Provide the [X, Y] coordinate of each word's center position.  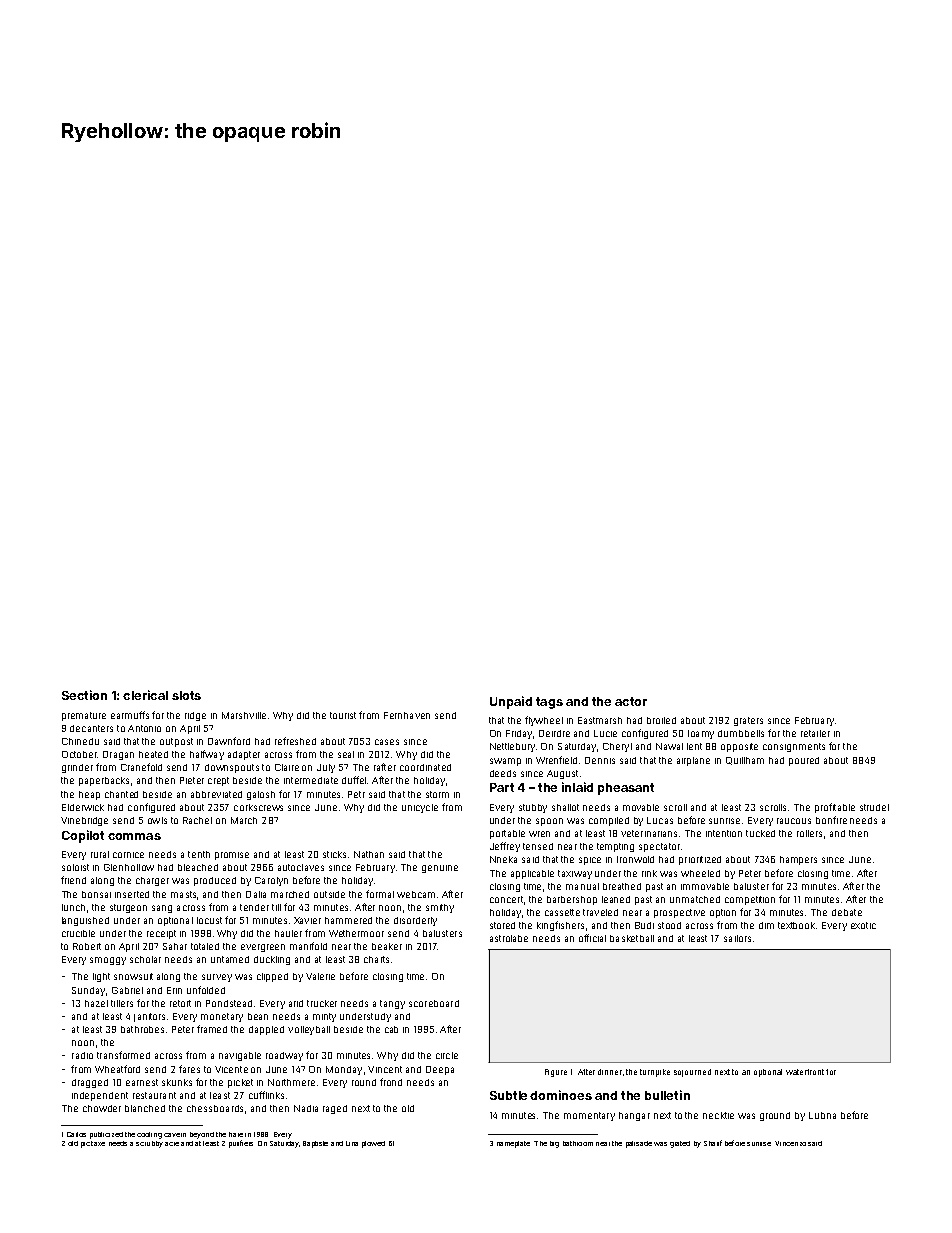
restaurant [154, 1095]
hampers [798, 860]
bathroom [578, 1143]
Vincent [385, 1069]
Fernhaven [407, 715]
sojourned [692, 1073]
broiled [661, 720]
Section [84, 695]
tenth [199, 854]
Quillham [745, 761]
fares [189, 1069]
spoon [549, 822]
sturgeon [128, 908]
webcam [416, 894]
